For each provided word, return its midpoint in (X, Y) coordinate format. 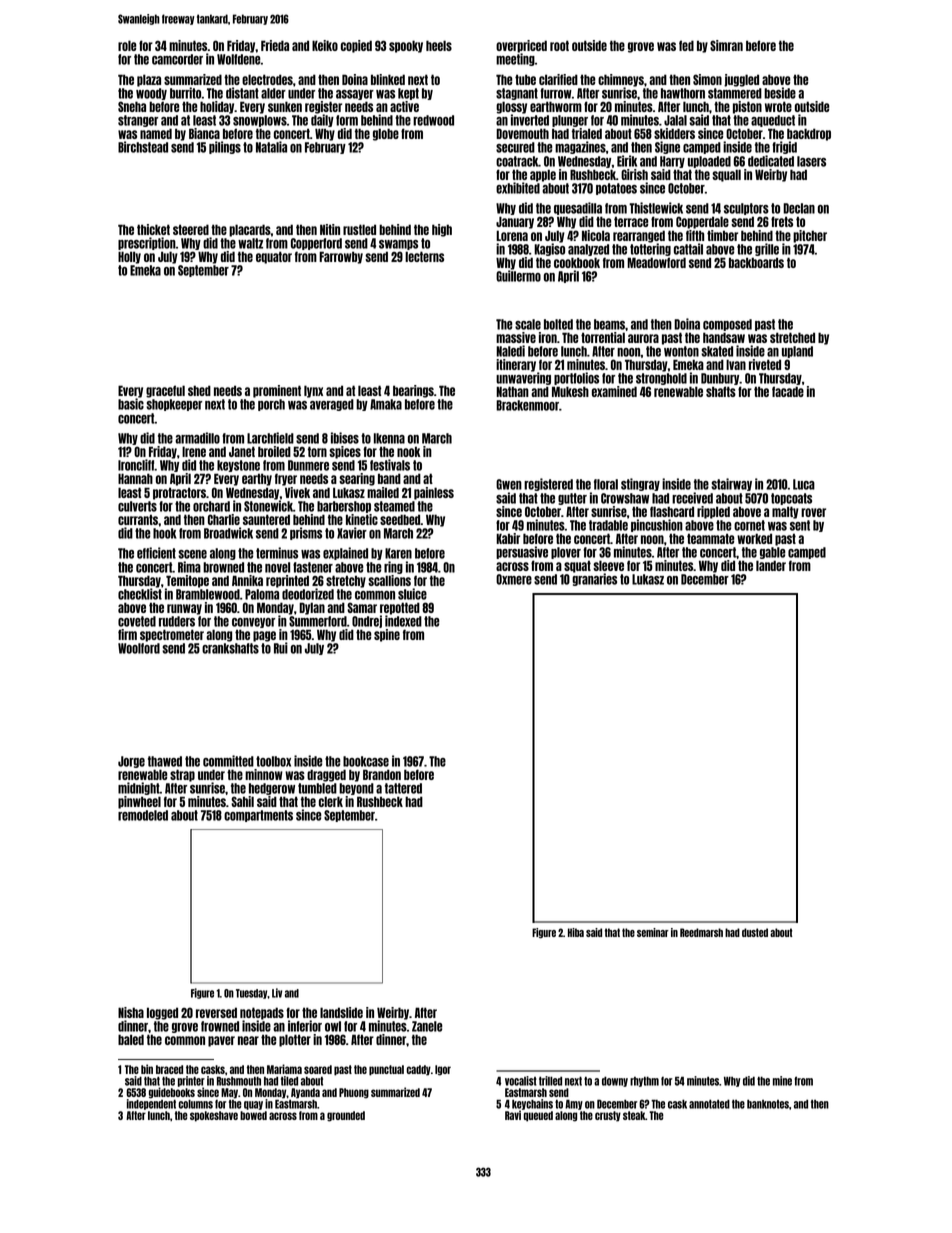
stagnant (517, 94)
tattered (403, 788)
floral (606, 484)
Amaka (386, 404)
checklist (140, 594)
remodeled (143, 815)
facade (788, 391)
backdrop (809, 134)
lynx (313, 391)
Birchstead (143, 147)
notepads (262, 1013)
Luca (804, 484)
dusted (755, 932)
